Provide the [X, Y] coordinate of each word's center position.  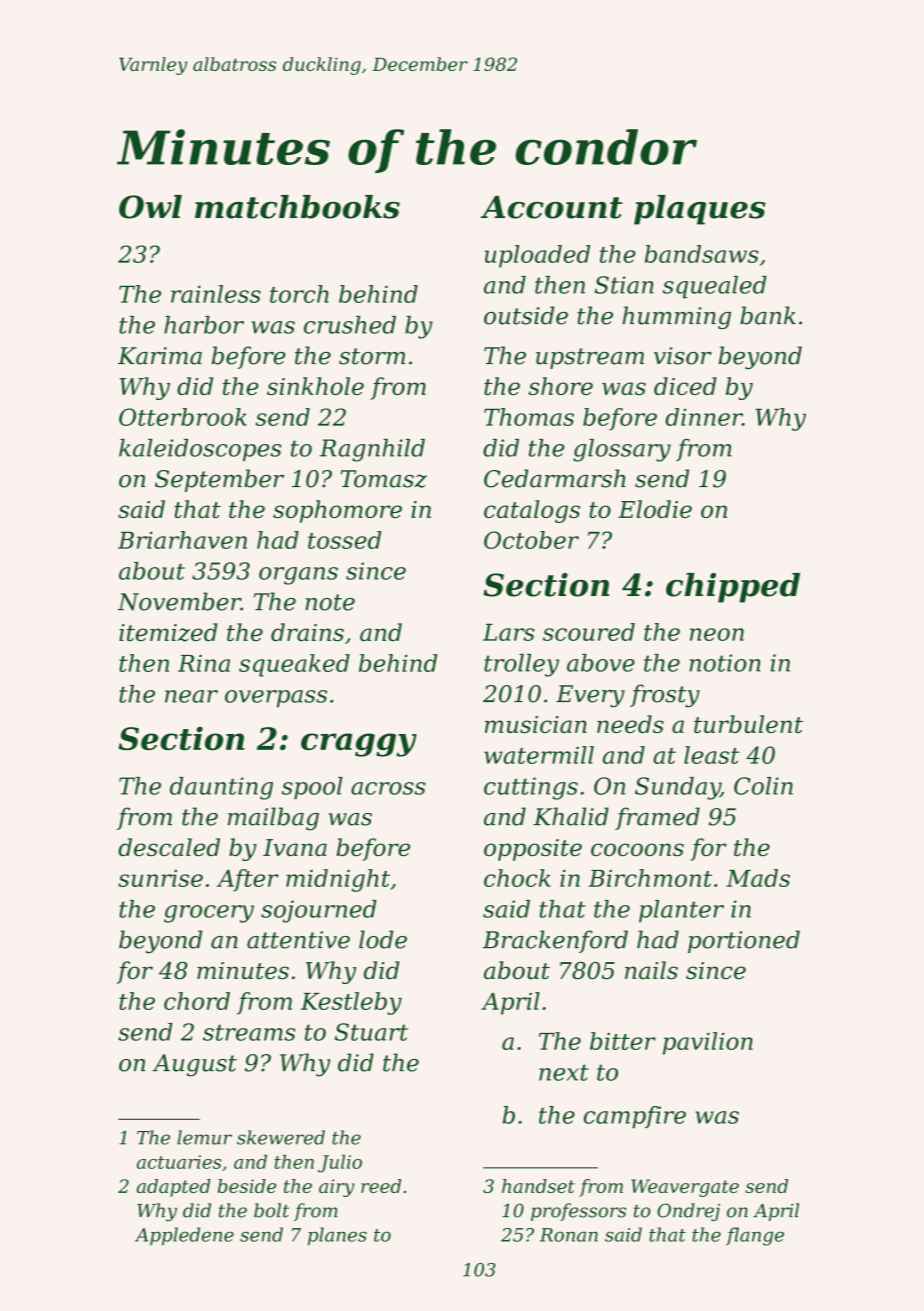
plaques [700, 210]
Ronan [569, 1235]
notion [725, 663]
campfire [635, 1117]
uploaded [537, 256]
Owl [150, 207]
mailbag [273, 819]
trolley [521, 665]
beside [247, 1186]
